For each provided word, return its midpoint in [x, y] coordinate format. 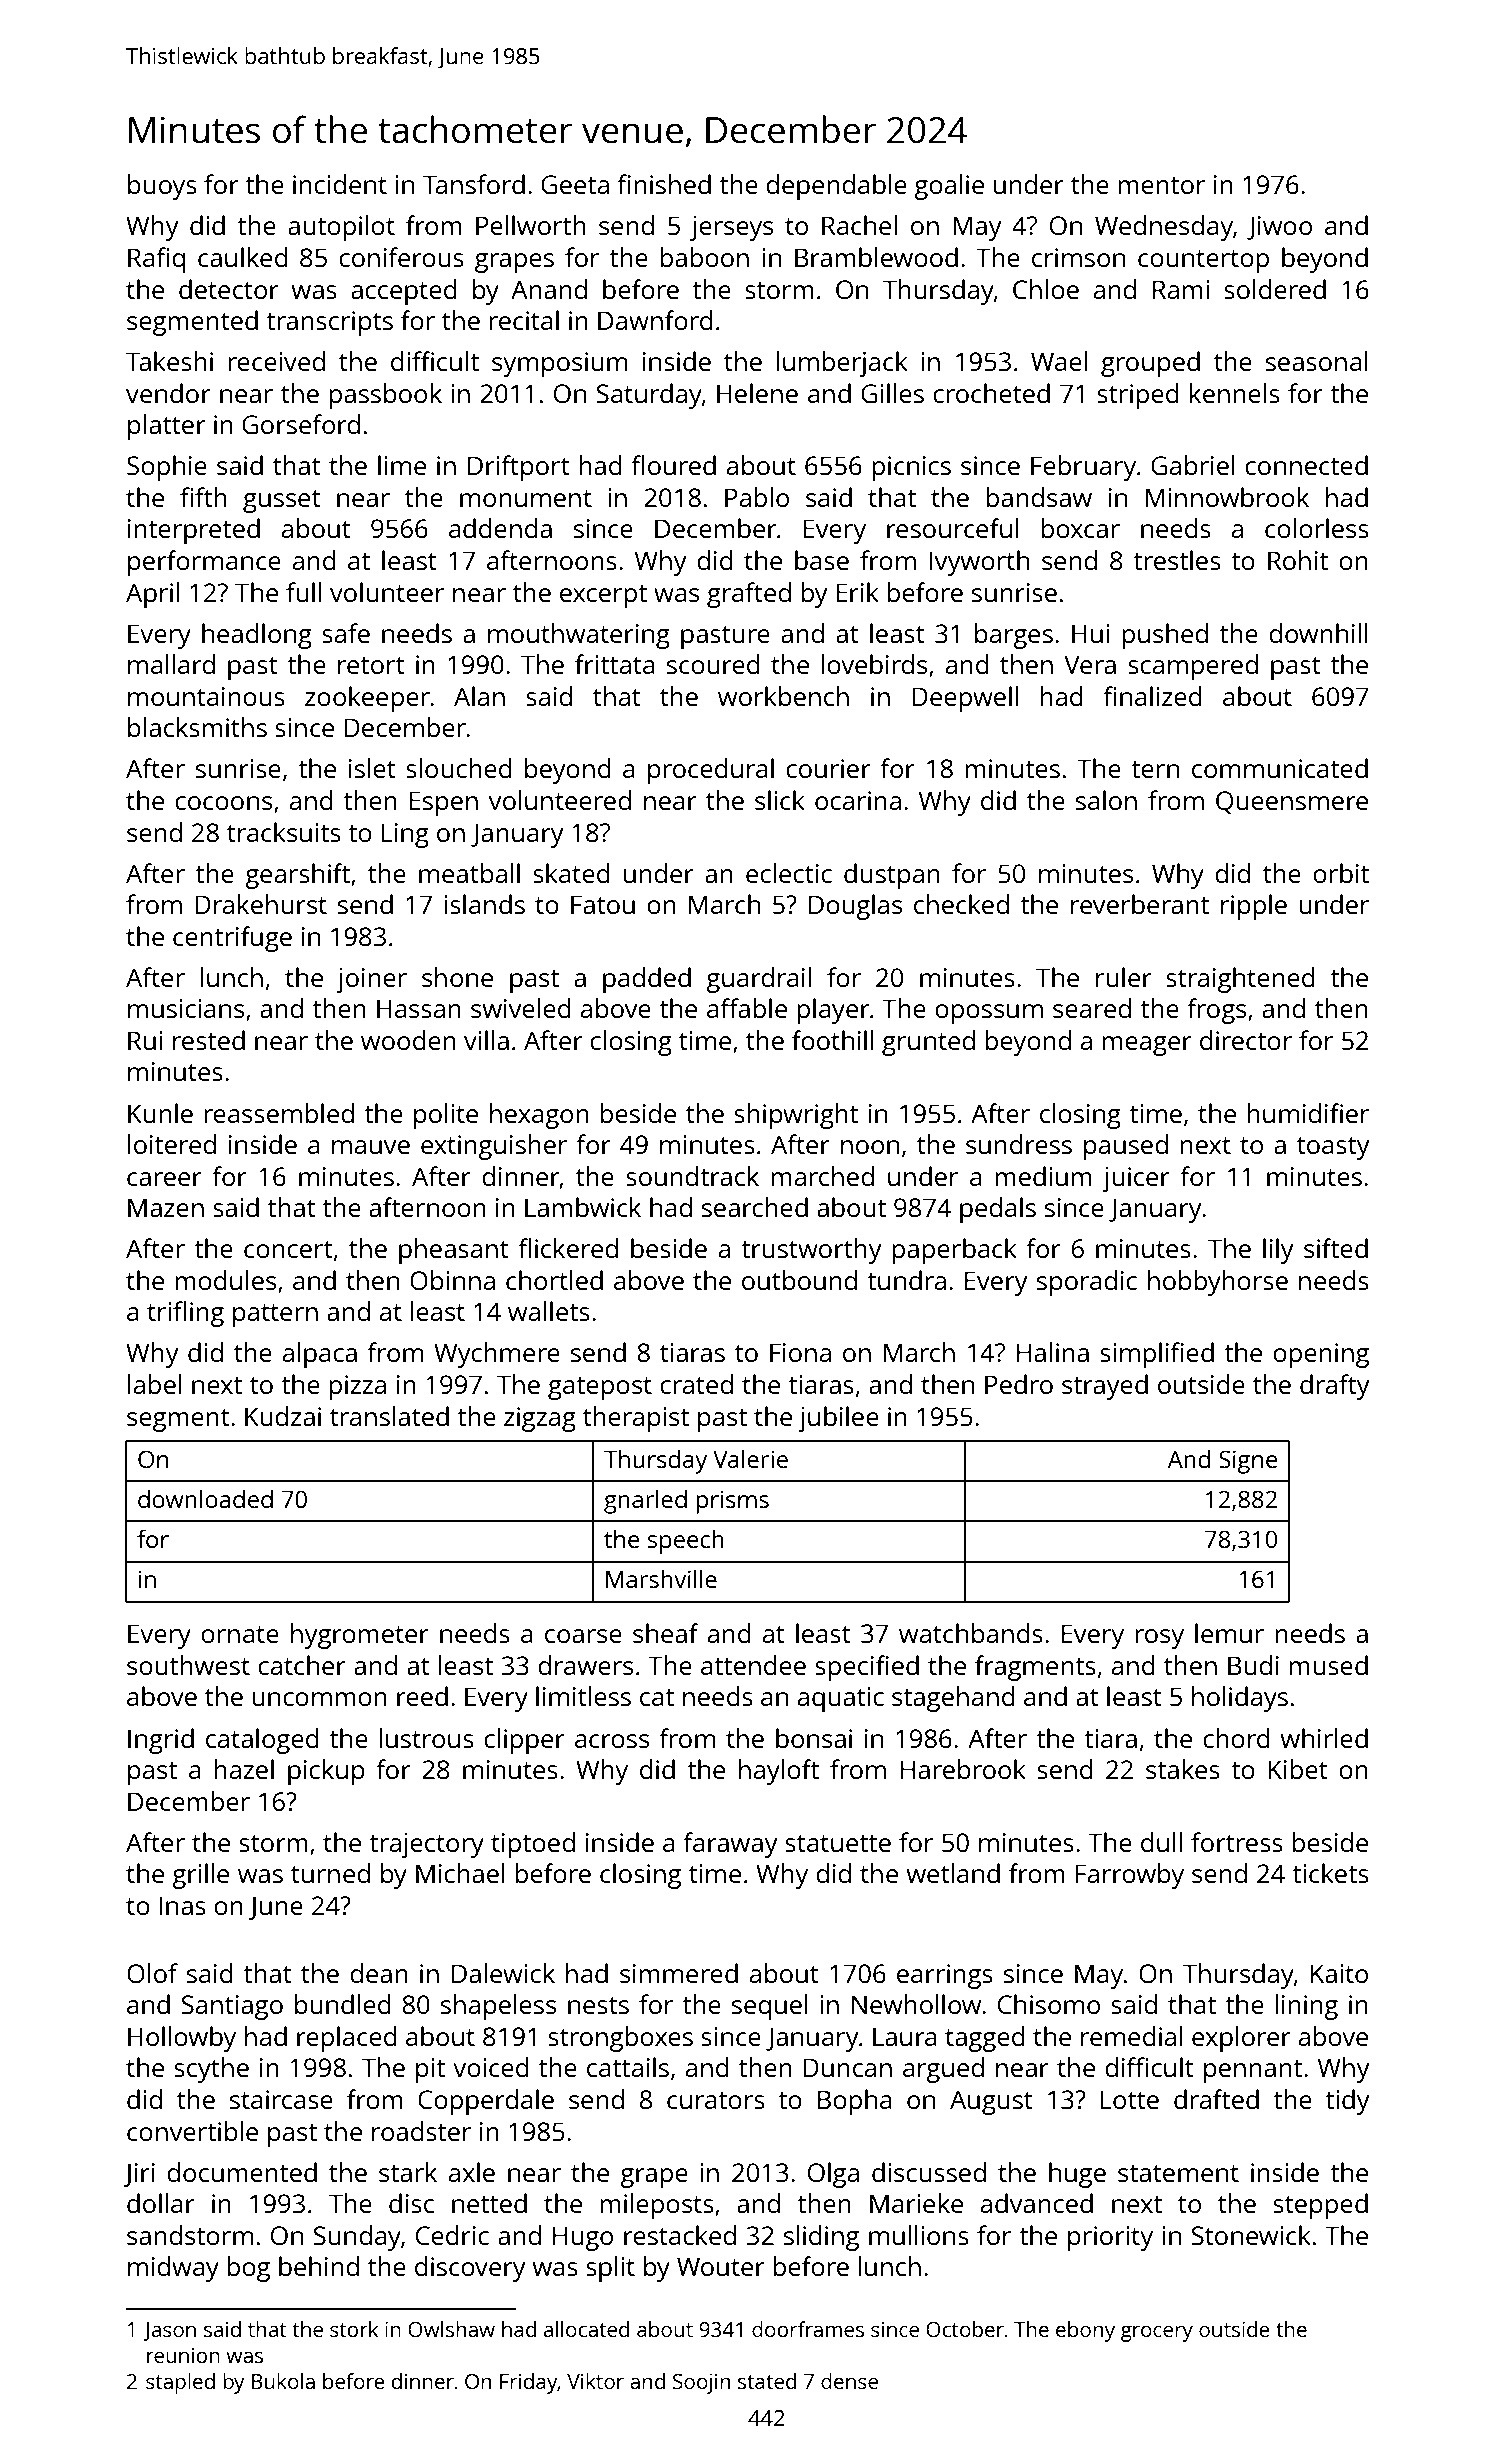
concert [288, 1249]
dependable [836, 187]
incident [340, 184]
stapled [180, 2383]
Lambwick [583, 1207]
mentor [1162, 185]
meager [1147, 1046]
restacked [680, 2235]
